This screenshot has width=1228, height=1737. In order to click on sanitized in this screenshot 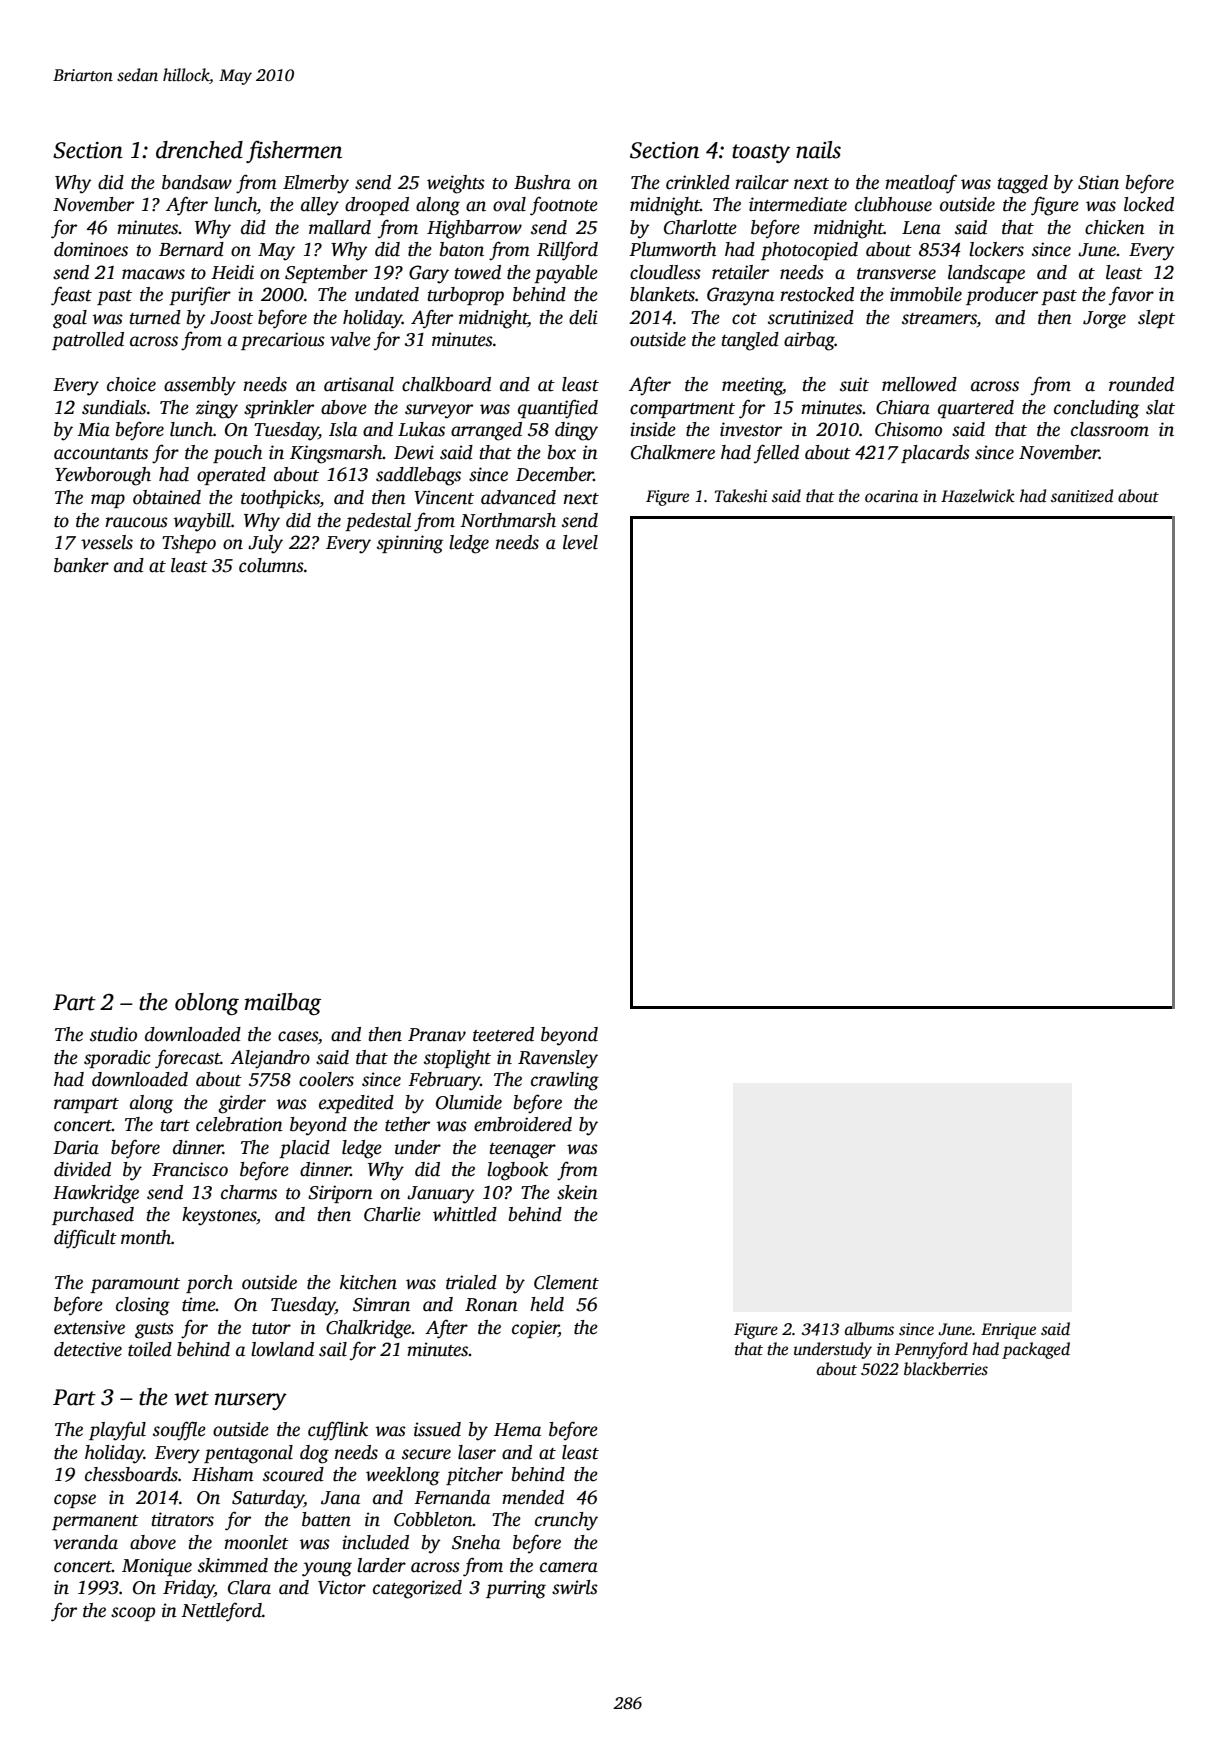, I will do `click(1082, 496)`.
